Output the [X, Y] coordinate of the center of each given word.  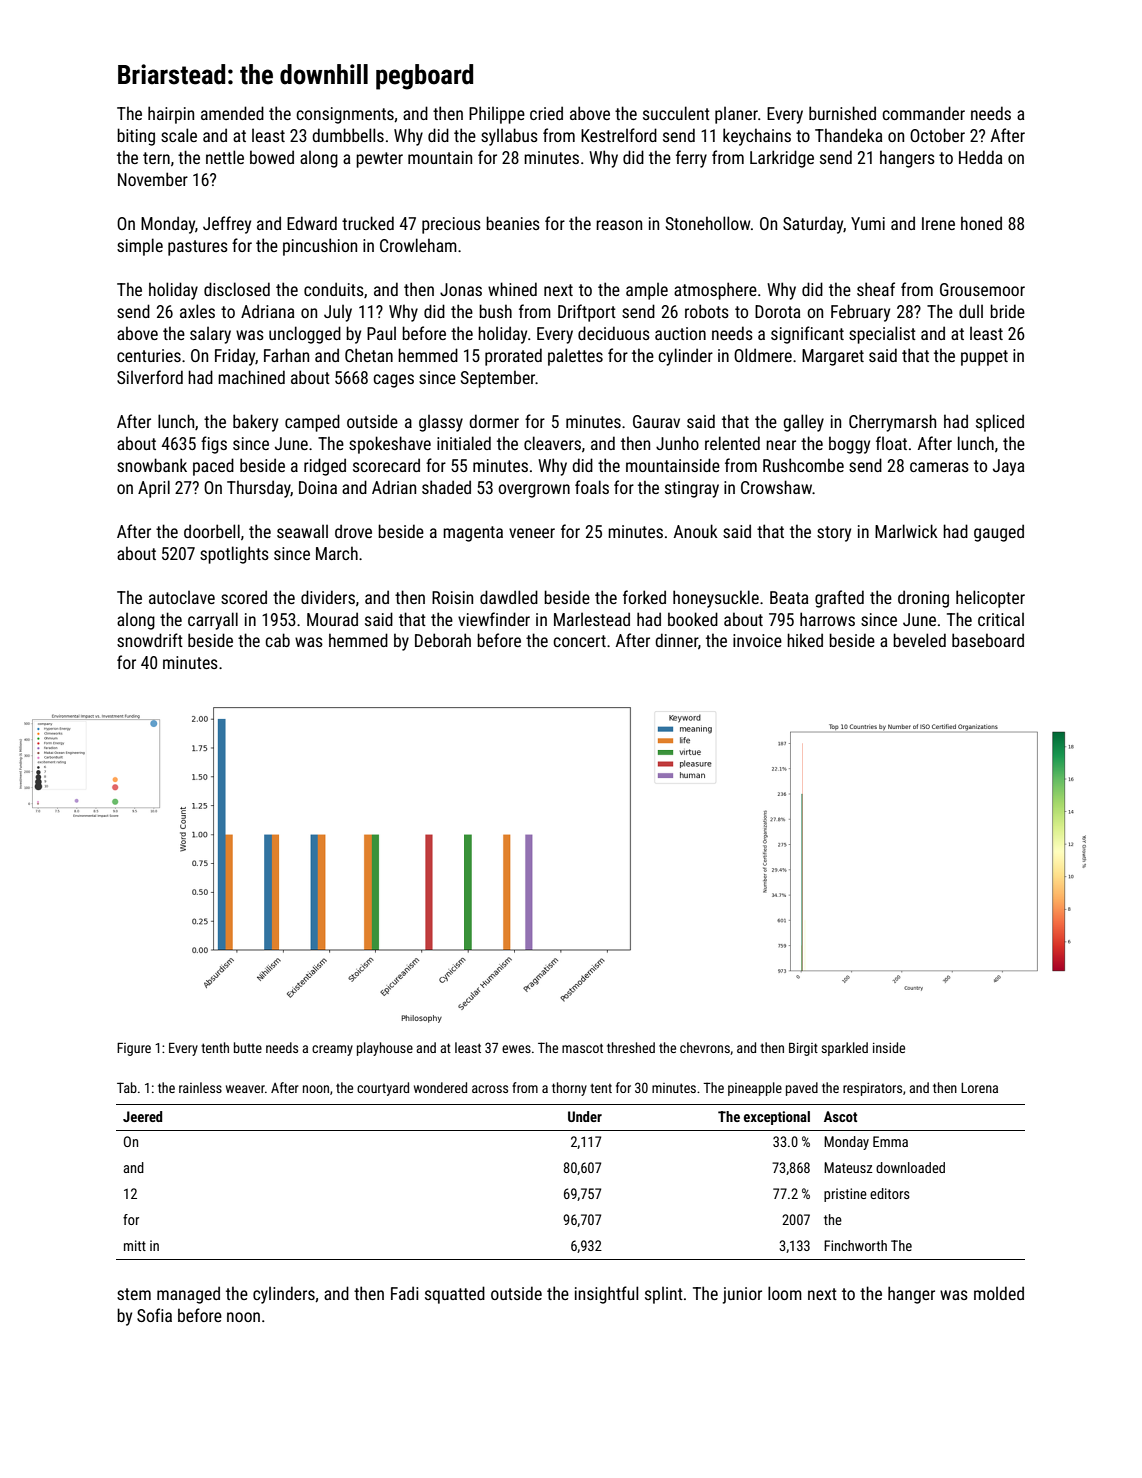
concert [579, 641]
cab [277, 640]
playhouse [385, 1049]
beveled [919, 640]
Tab [127, 1087]
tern [156, 158]
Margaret [833, 357]
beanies [513, 223]
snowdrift [150, 640]
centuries [149, 355]
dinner [676, 640]
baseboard [988, 640]
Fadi [404, 1293]
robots [707, 311]
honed [981, 223]
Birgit [803, 1049]
